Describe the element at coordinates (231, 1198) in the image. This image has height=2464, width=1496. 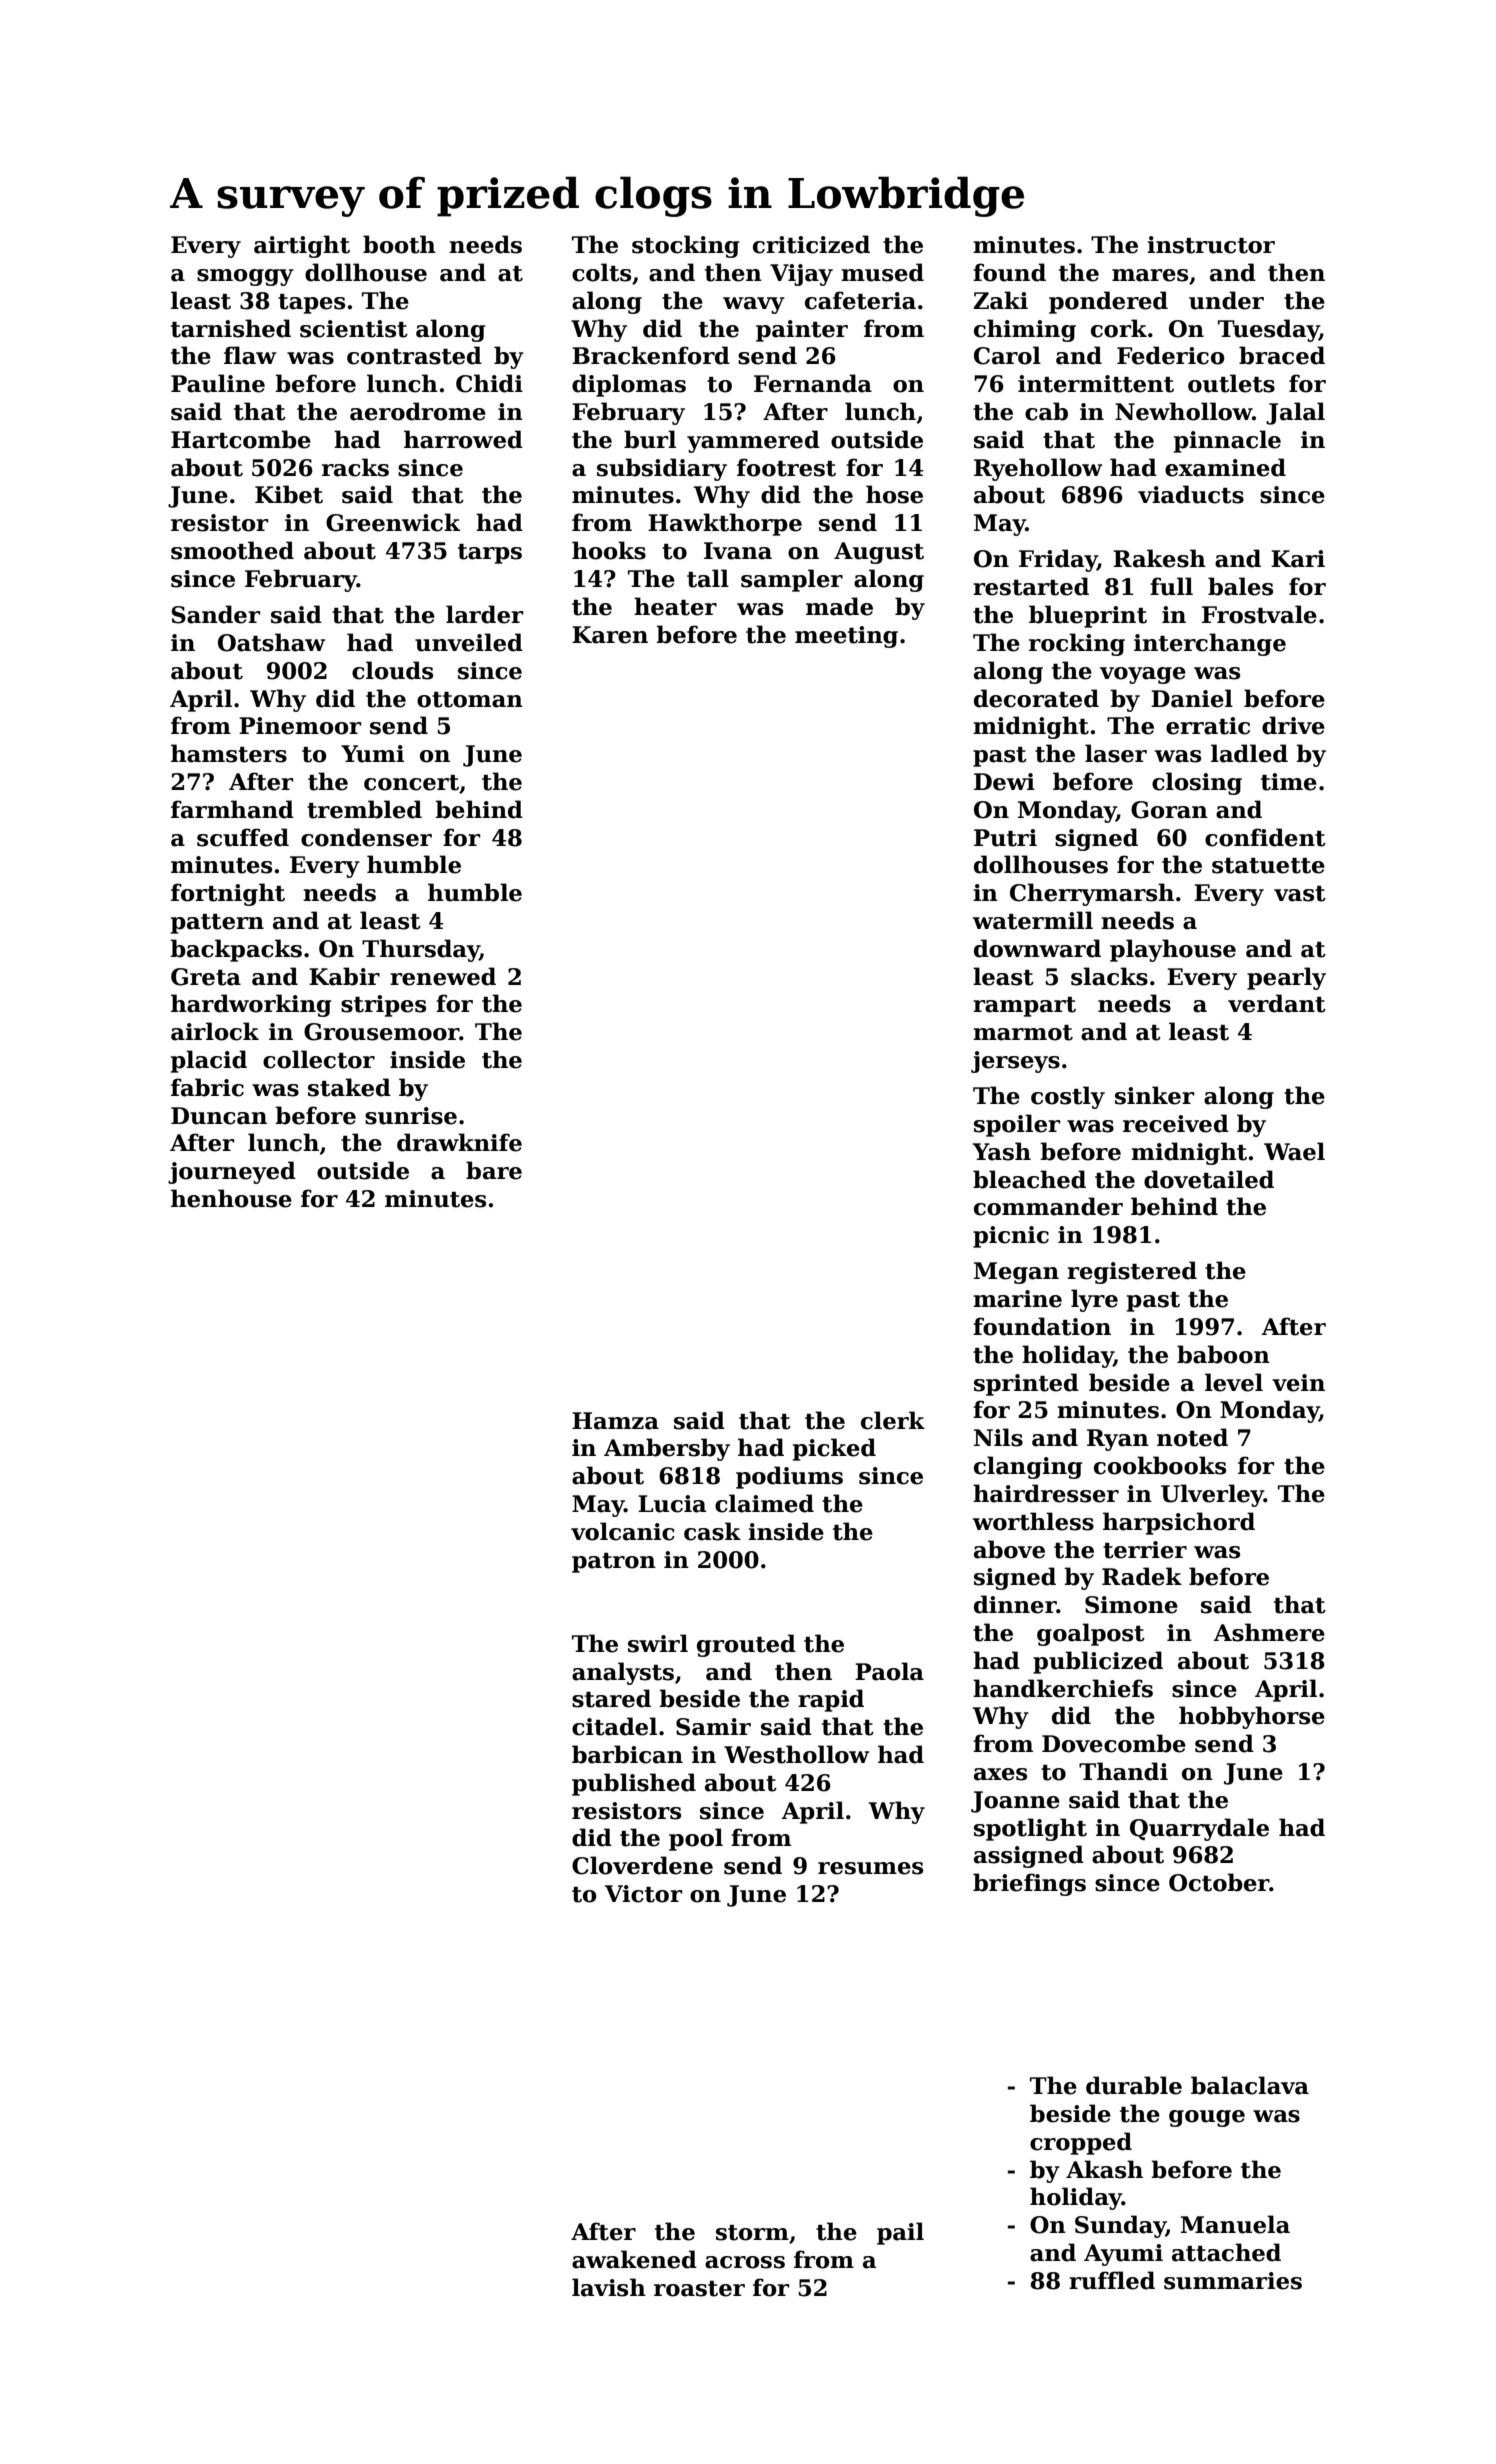
I see `henhouse` at that location.
